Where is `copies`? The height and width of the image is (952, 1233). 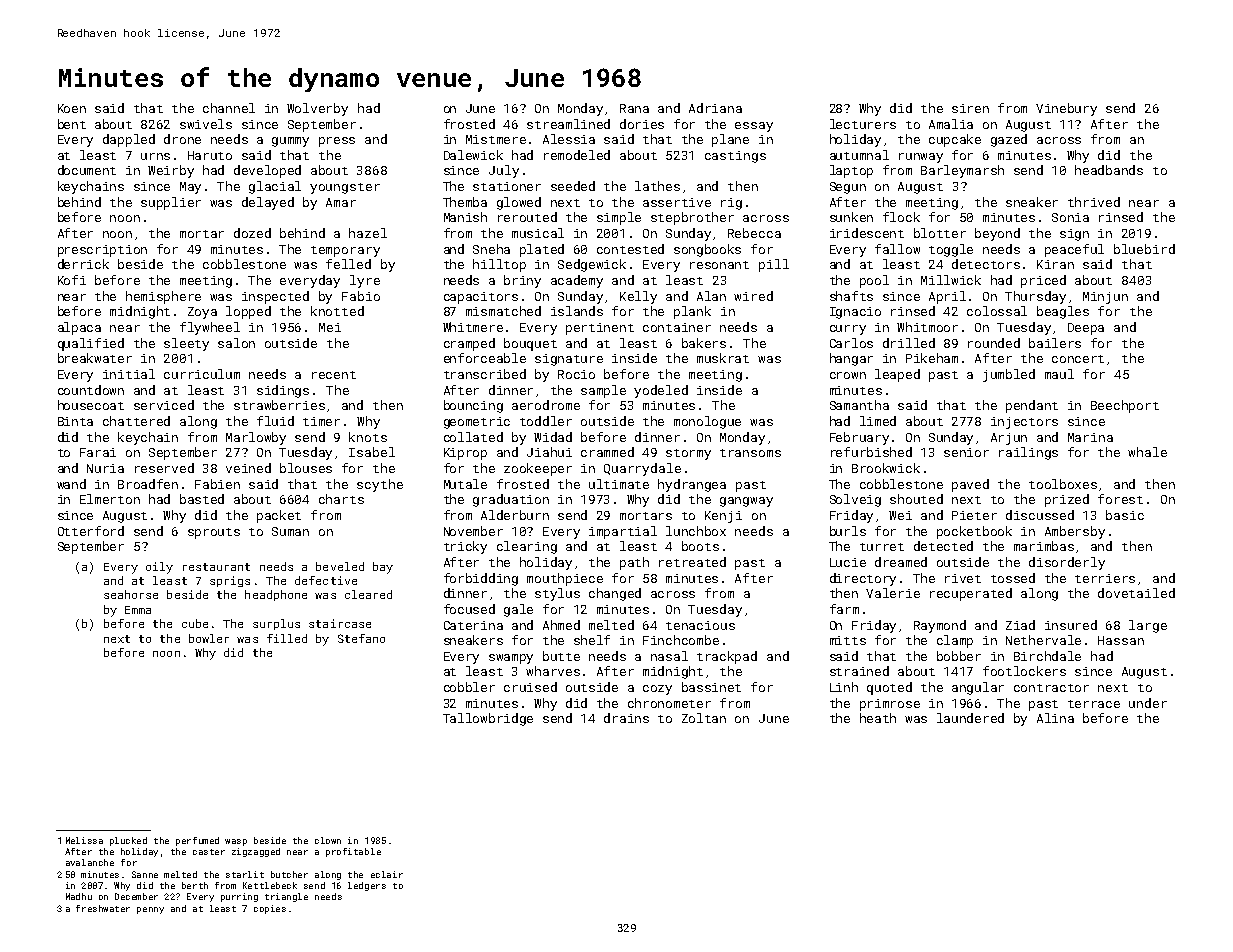 copies is located at coordinates (270, 909).
